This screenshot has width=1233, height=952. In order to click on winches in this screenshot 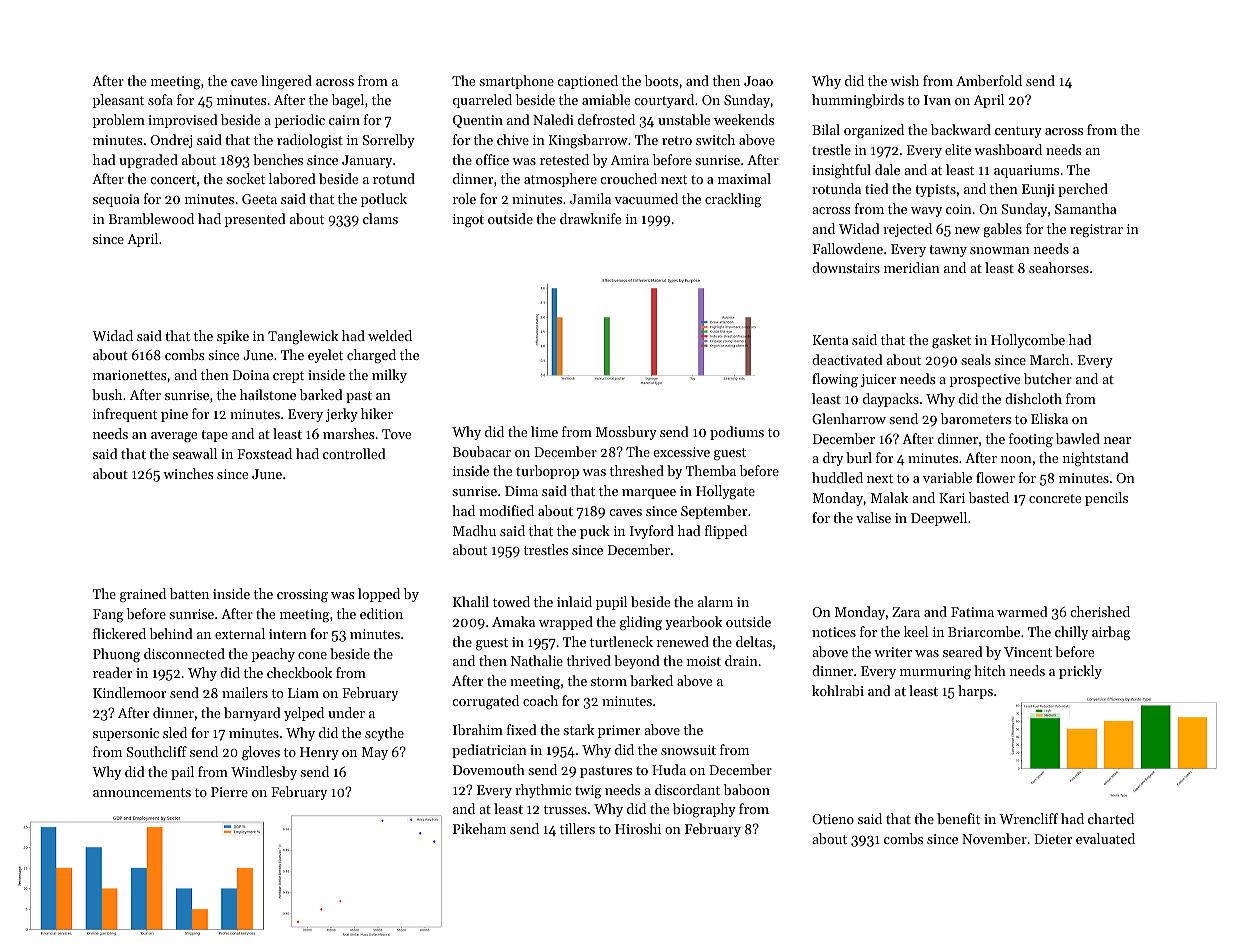, I will do `click(188, 473)`.
